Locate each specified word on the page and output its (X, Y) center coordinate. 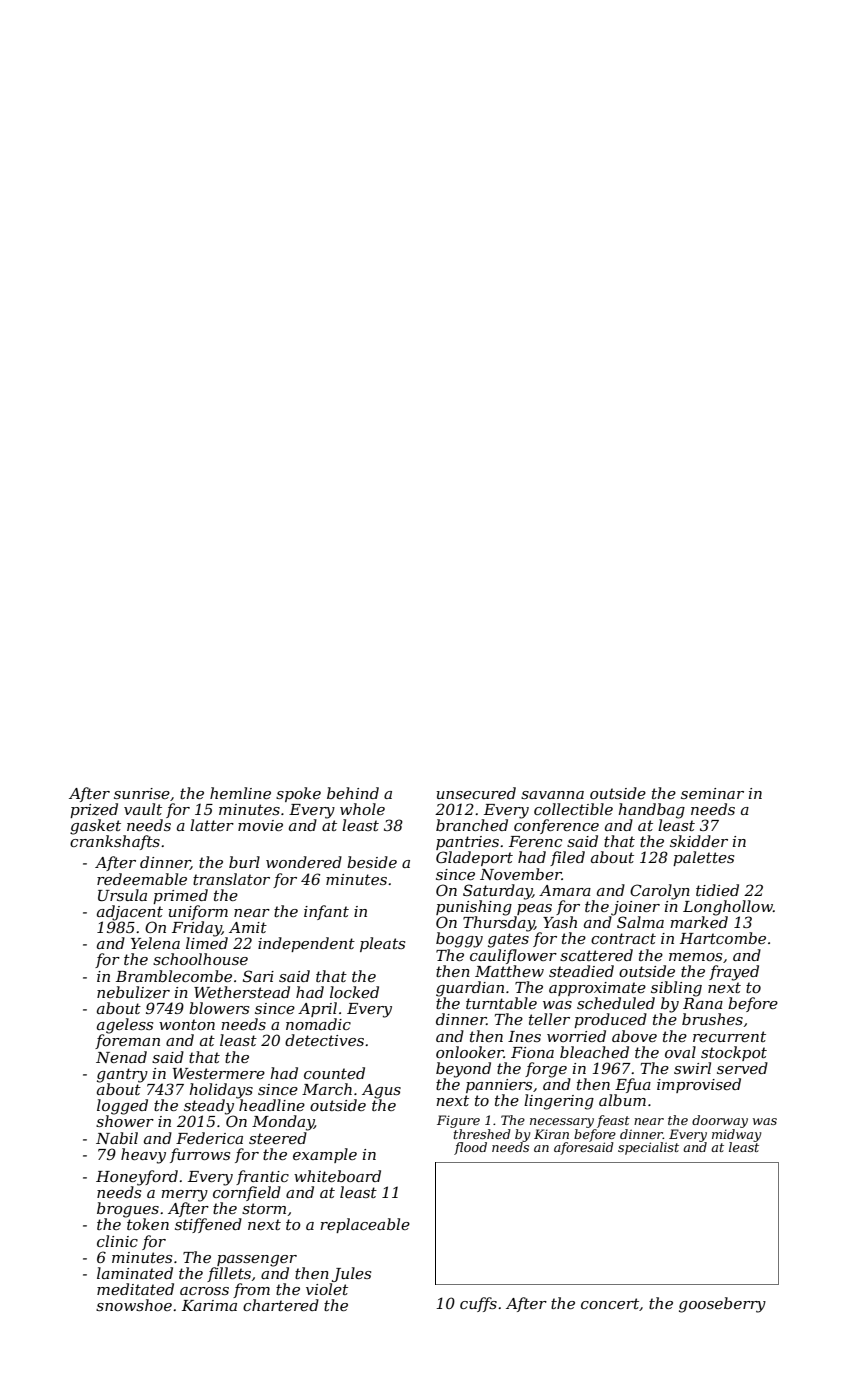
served (742, 1068)
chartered (281, 1305)
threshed (482, 1134)
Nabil (117, 1138)
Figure (458, 1121)
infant (326, 912)
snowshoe (134, 1305)
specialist (648, 1148)
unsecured (476, 793)
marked (699, 922)
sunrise (142, 793)
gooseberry (722, 1305)
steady (209, 1107)
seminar (712, 793)
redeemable (142, 879)
